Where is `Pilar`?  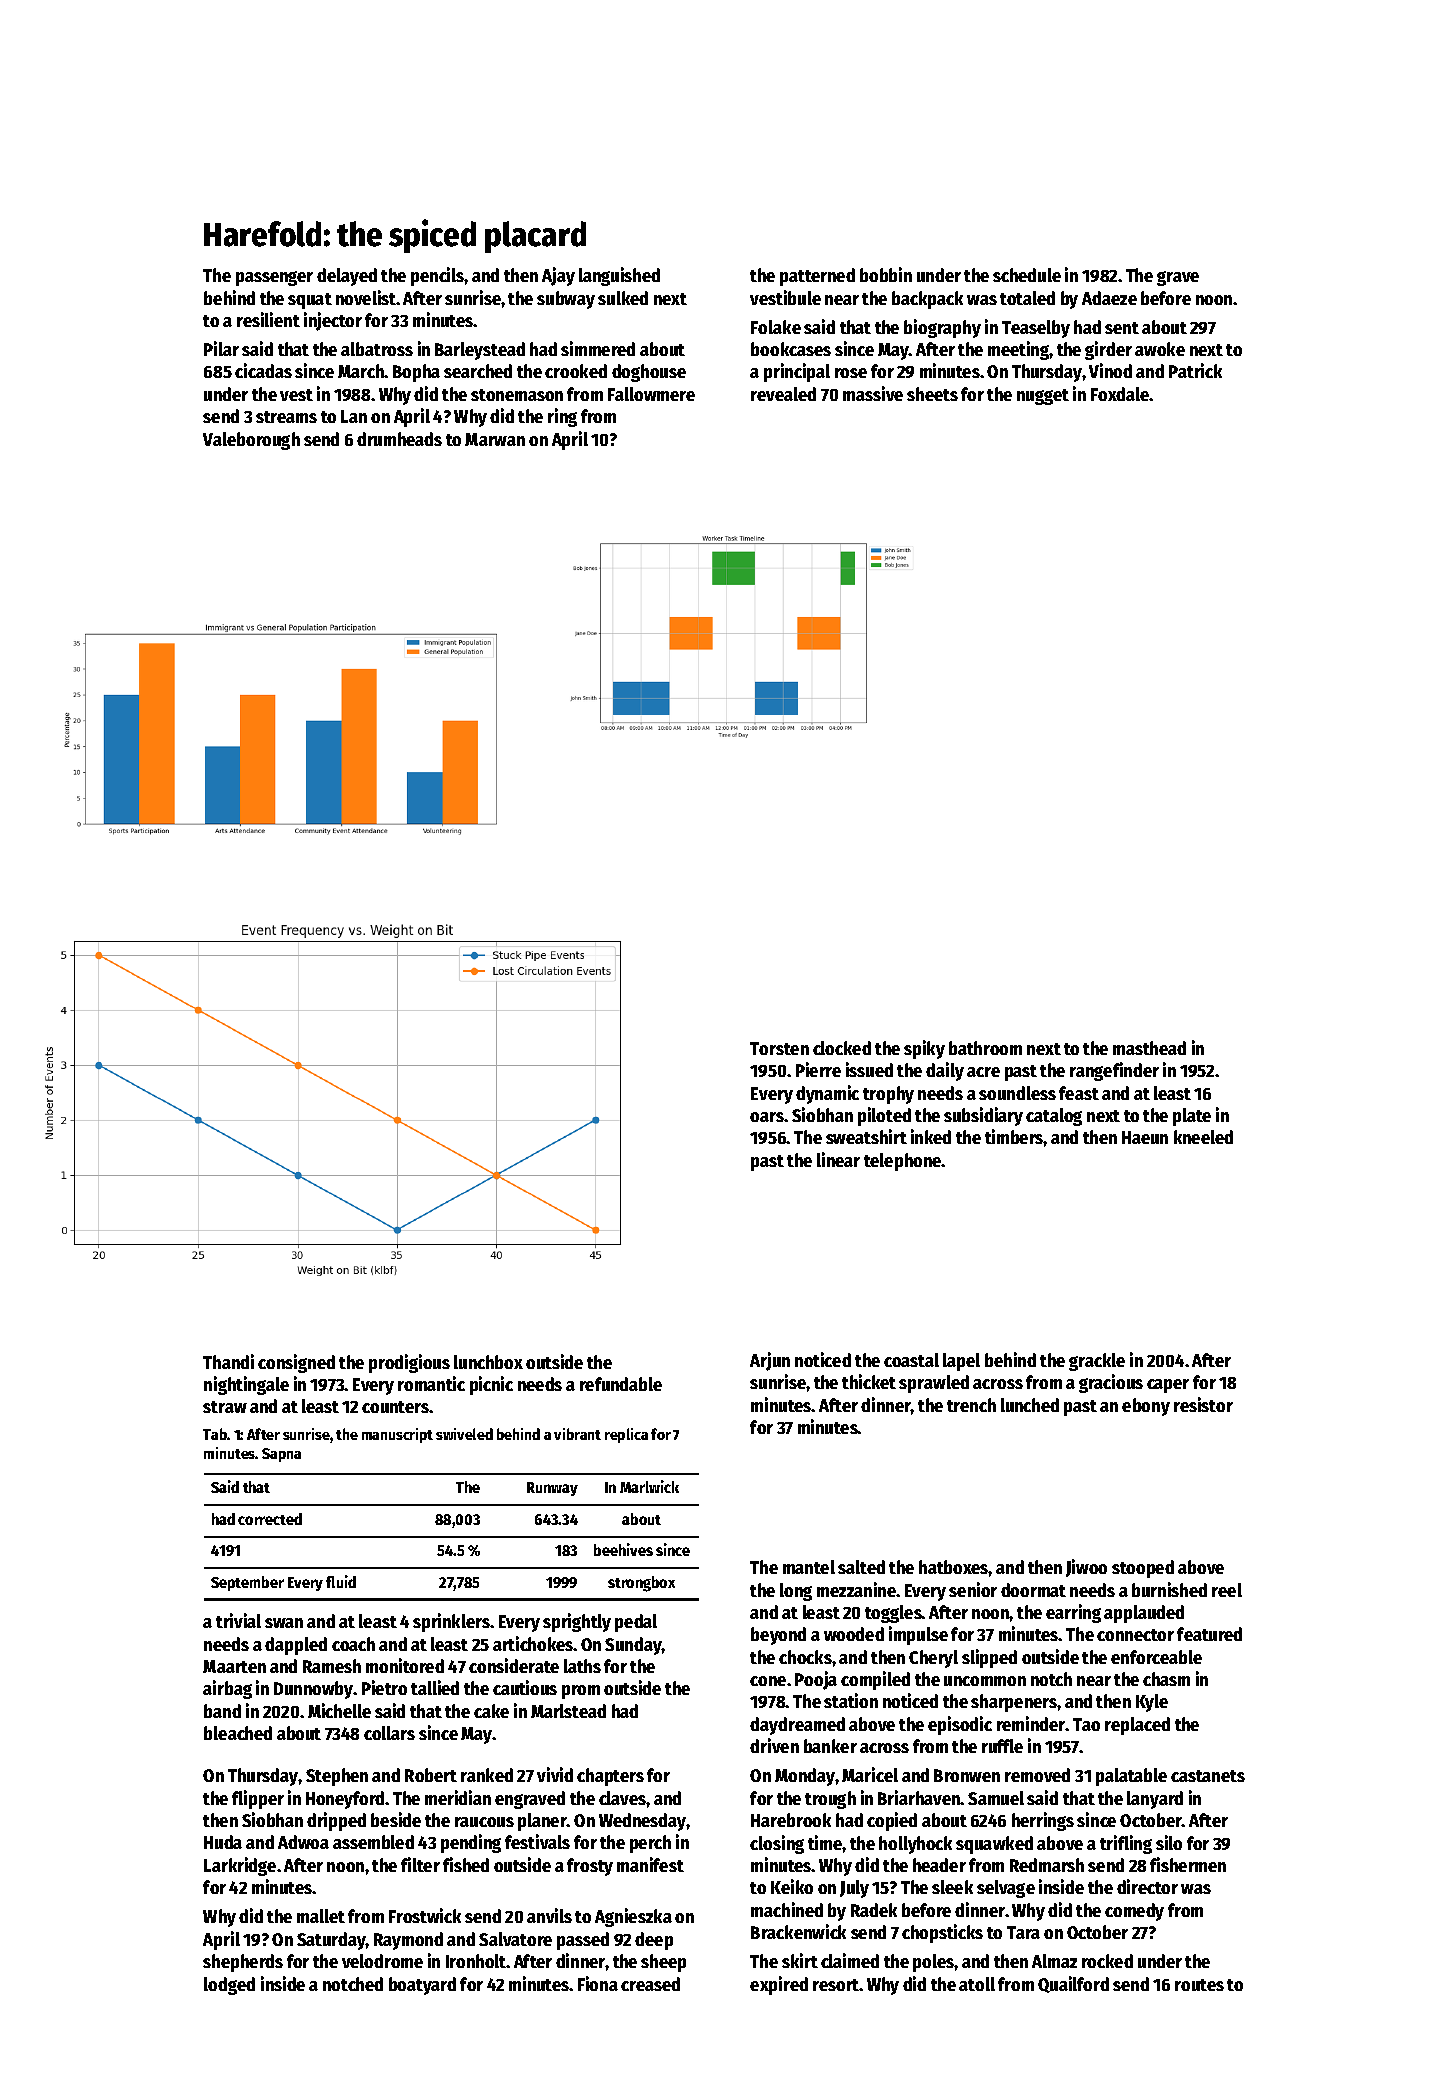
Pilar is located at coordinates (221, 348).
